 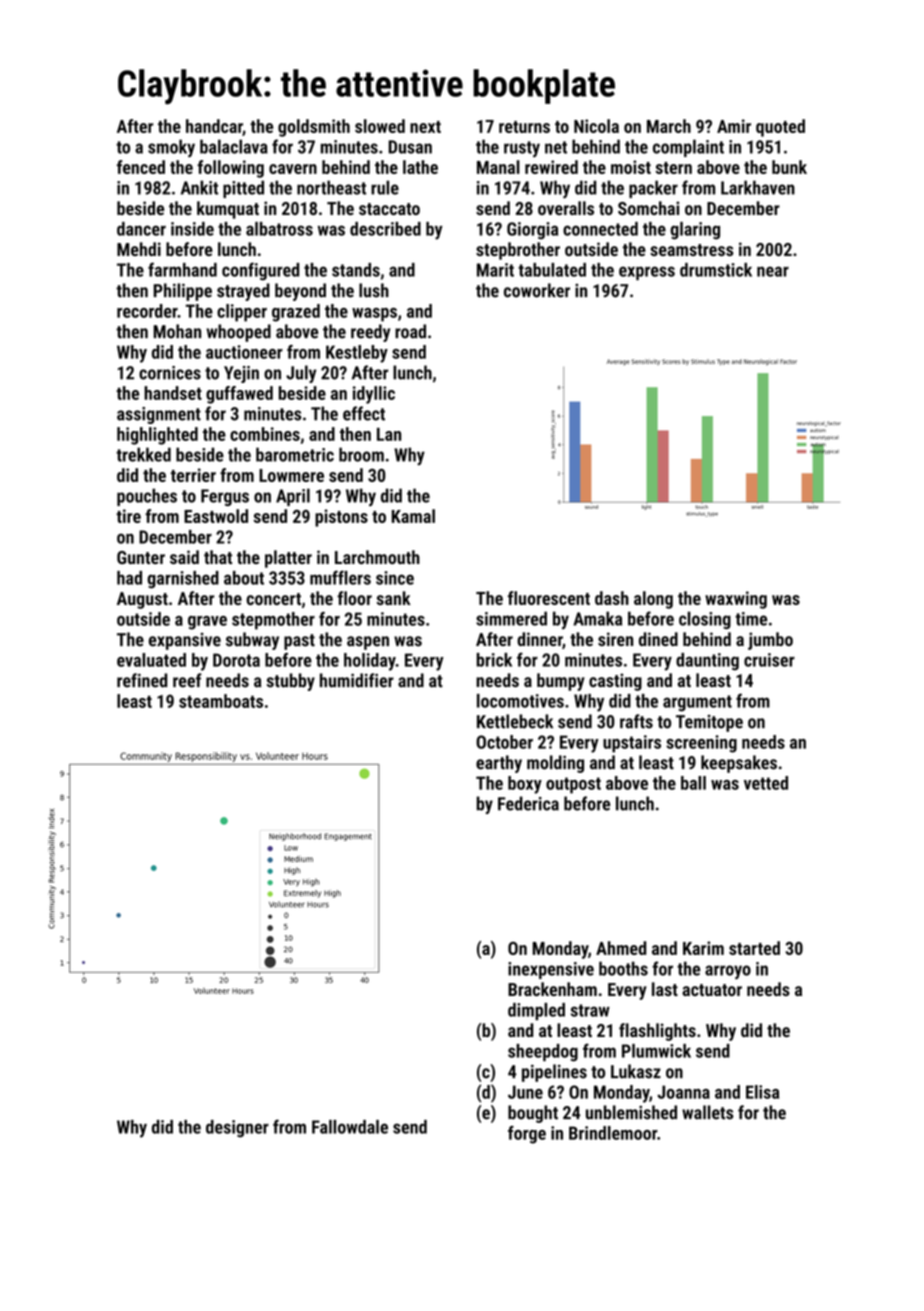 I want to click on about, so click(x=244, y=578).
